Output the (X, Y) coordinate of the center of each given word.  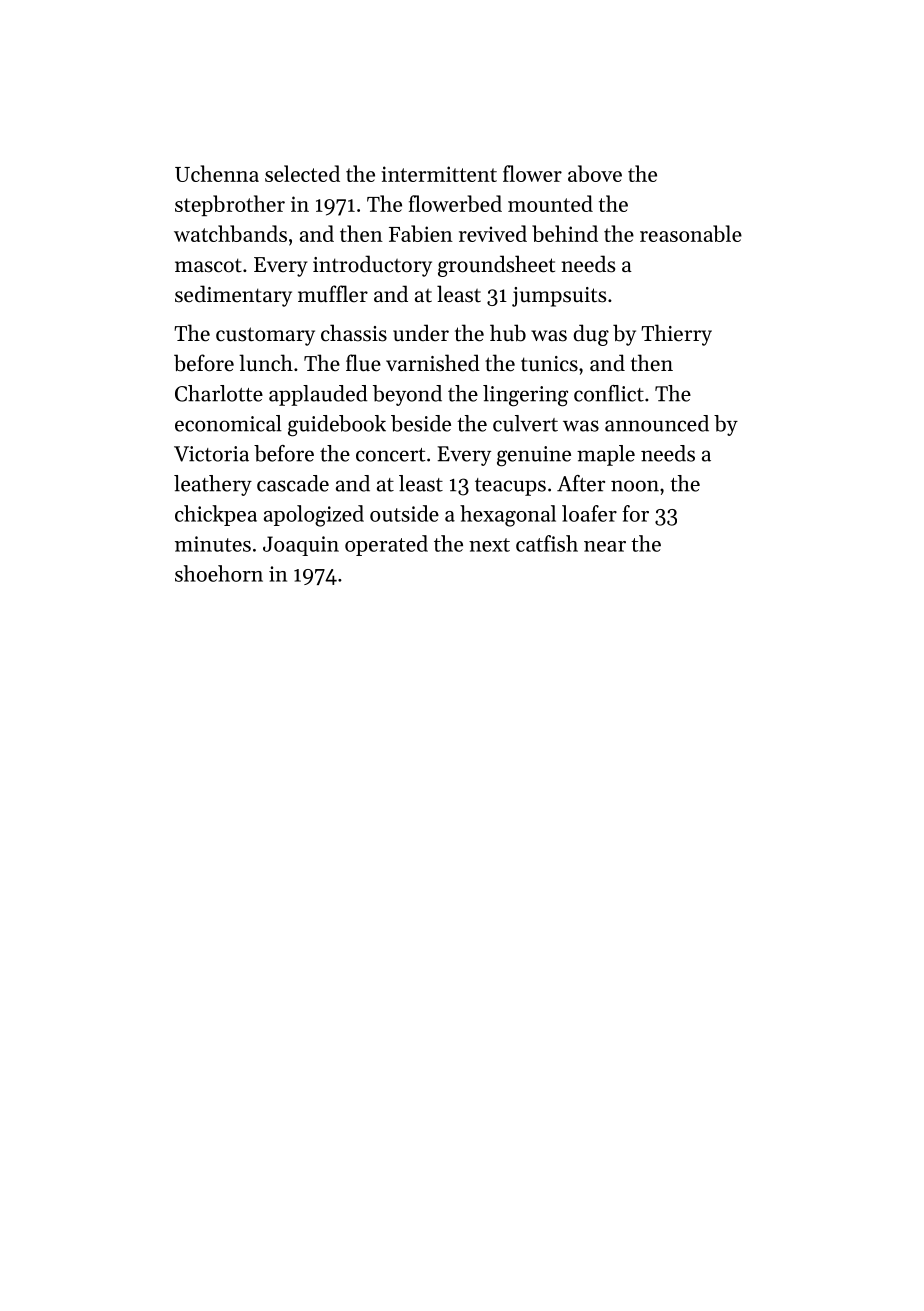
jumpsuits (559, 297)
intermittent (439, 174)
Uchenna (217, 173)
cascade (293, 483)
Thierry (676, 335)
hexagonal (508, 516)
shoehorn (219, 573)
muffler (333, 294)
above (595, 173)
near (605, 546)
